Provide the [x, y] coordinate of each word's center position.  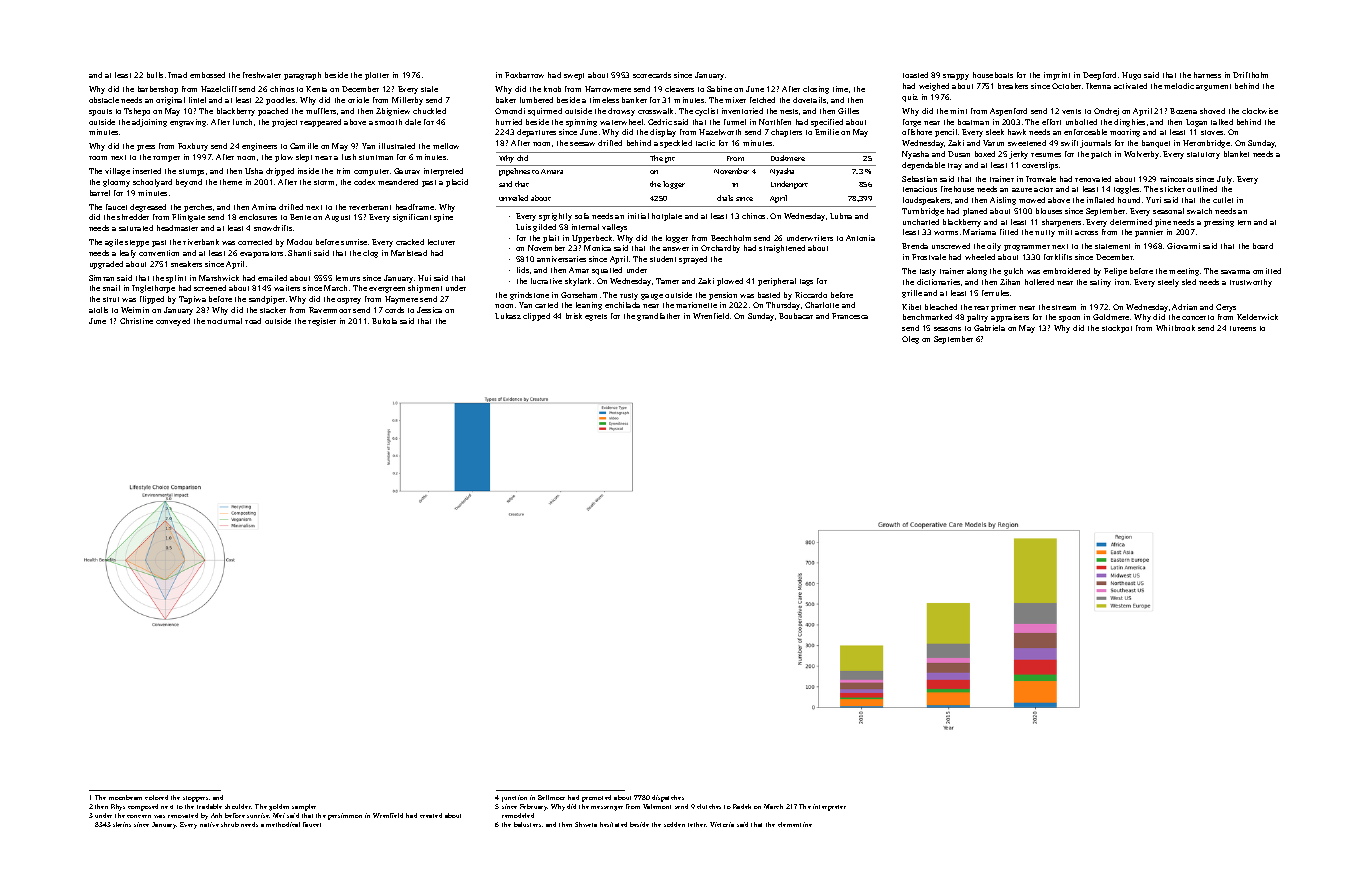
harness [1207, 75]
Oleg [910, 340]
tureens [1243, 328]
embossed [207, 75]
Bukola [384, 321]
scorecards [652, 75]
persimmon [345, 816]
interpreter [829, 807]
